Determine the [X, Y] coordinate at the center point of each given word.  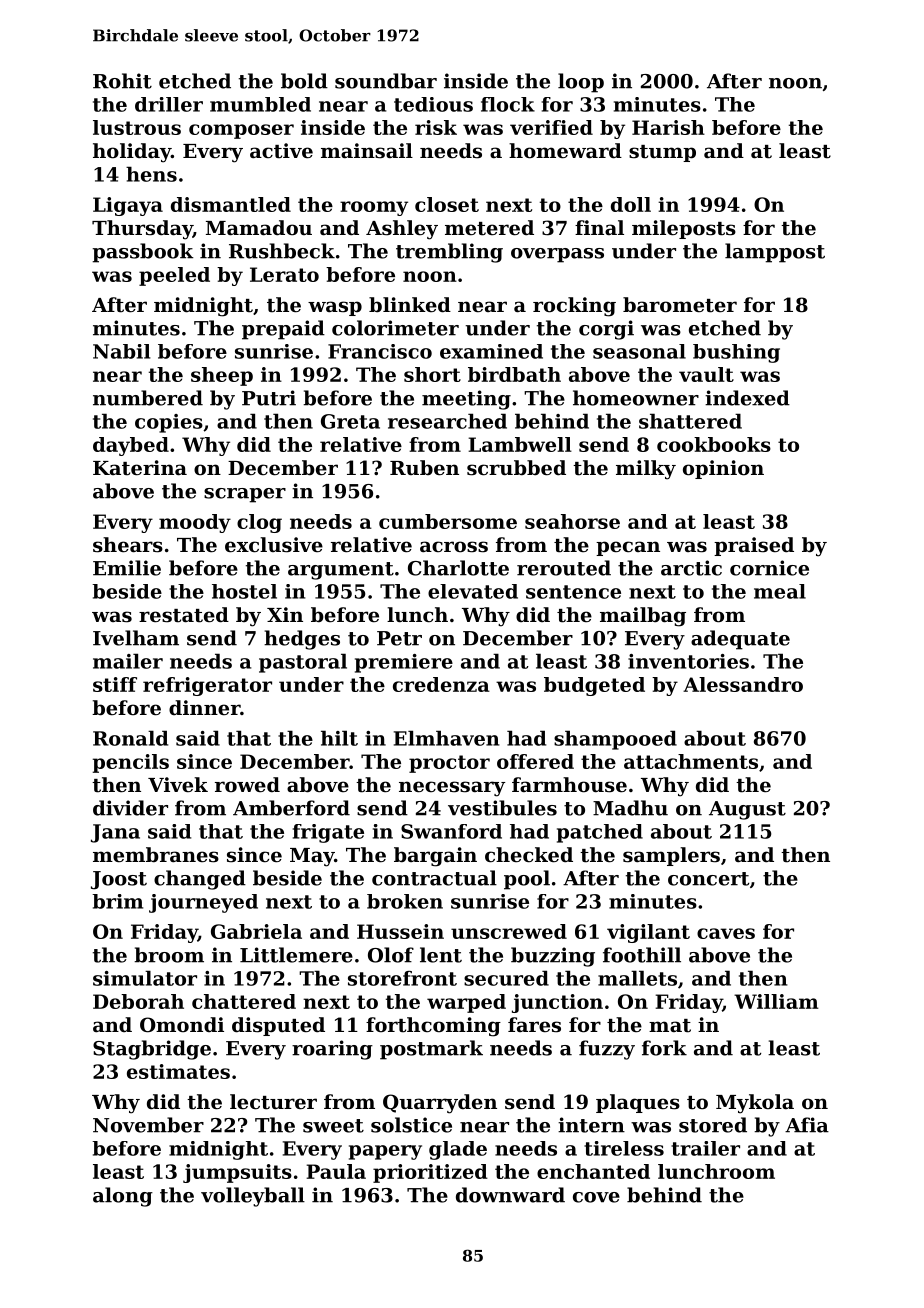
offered [535, 761]
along [123, 1197]
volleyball [253, 1197]
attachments [691, 761]
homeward [565, 151]
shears [128, 545]
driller [169, 104]
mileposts [684, 229]
